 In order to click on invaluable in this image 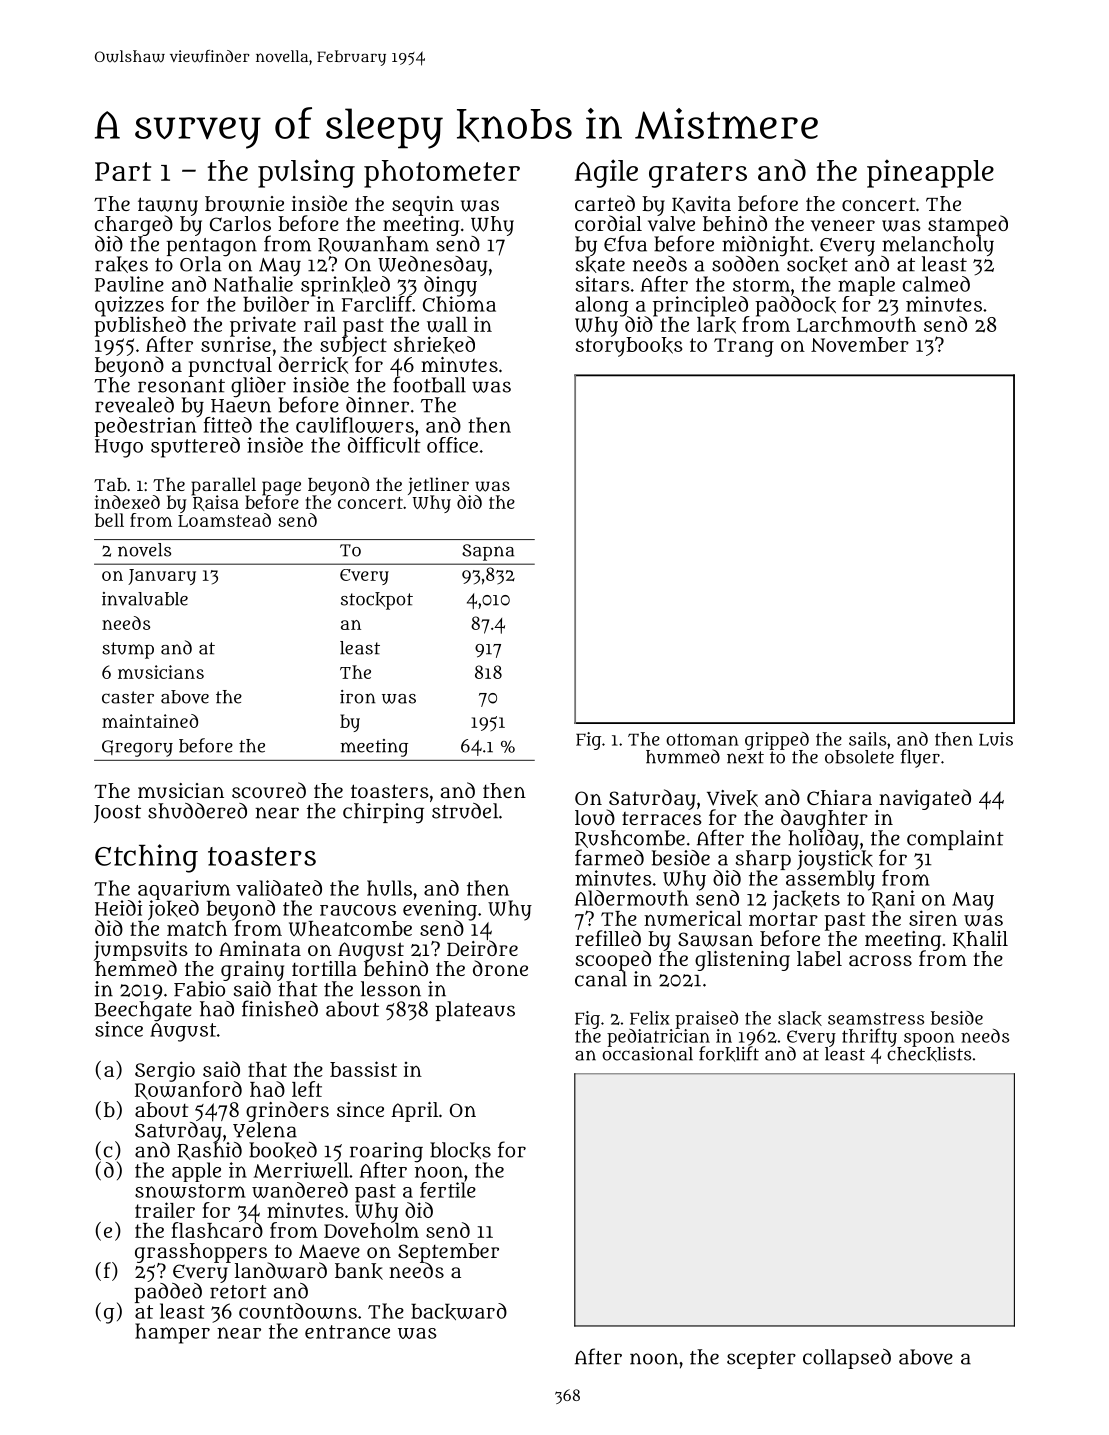, I will do `click(145, 599)`.
